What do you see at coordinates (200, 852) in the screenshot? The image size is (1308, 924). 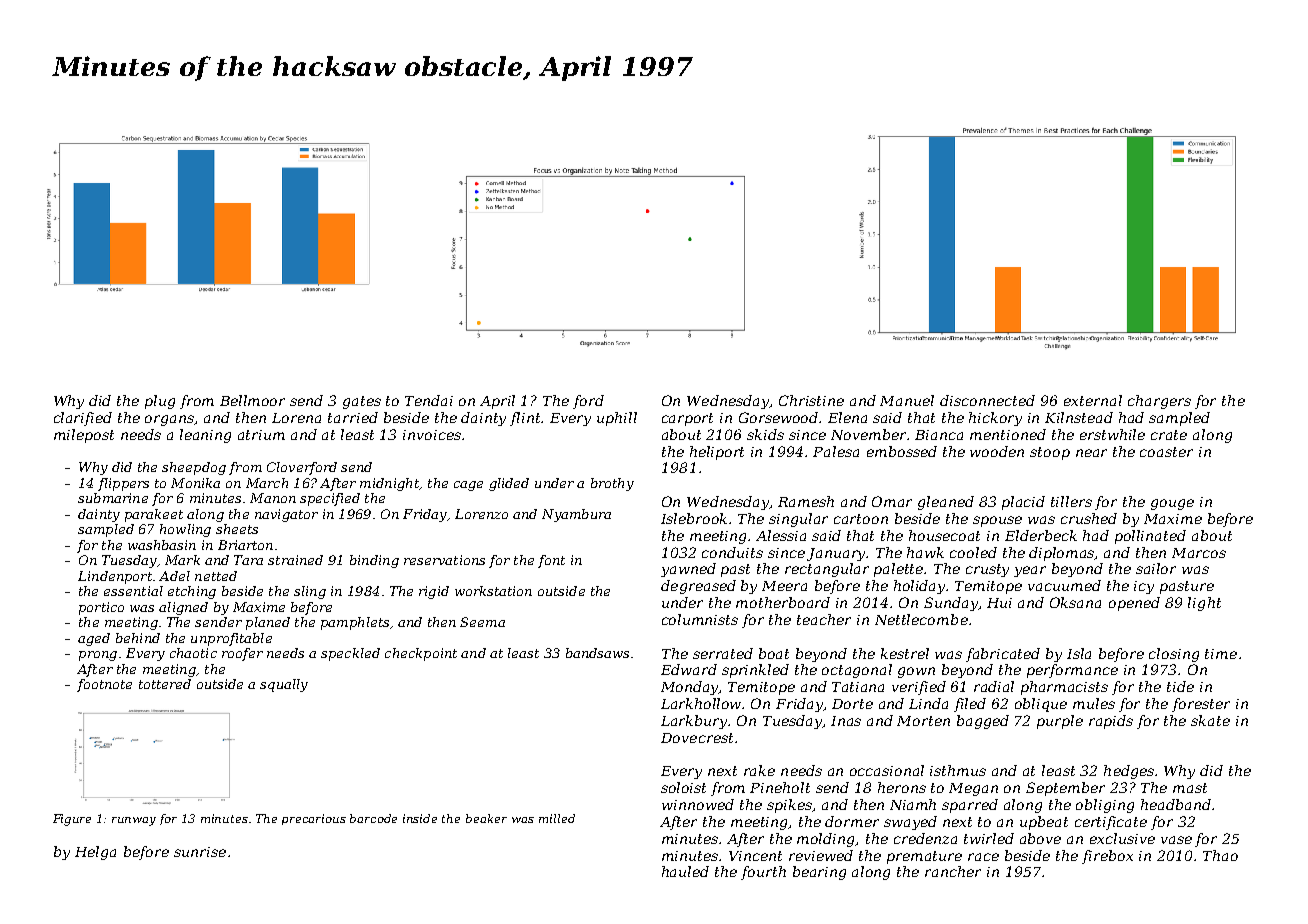 I see `sunrise` at bounding box center [200, 852].
